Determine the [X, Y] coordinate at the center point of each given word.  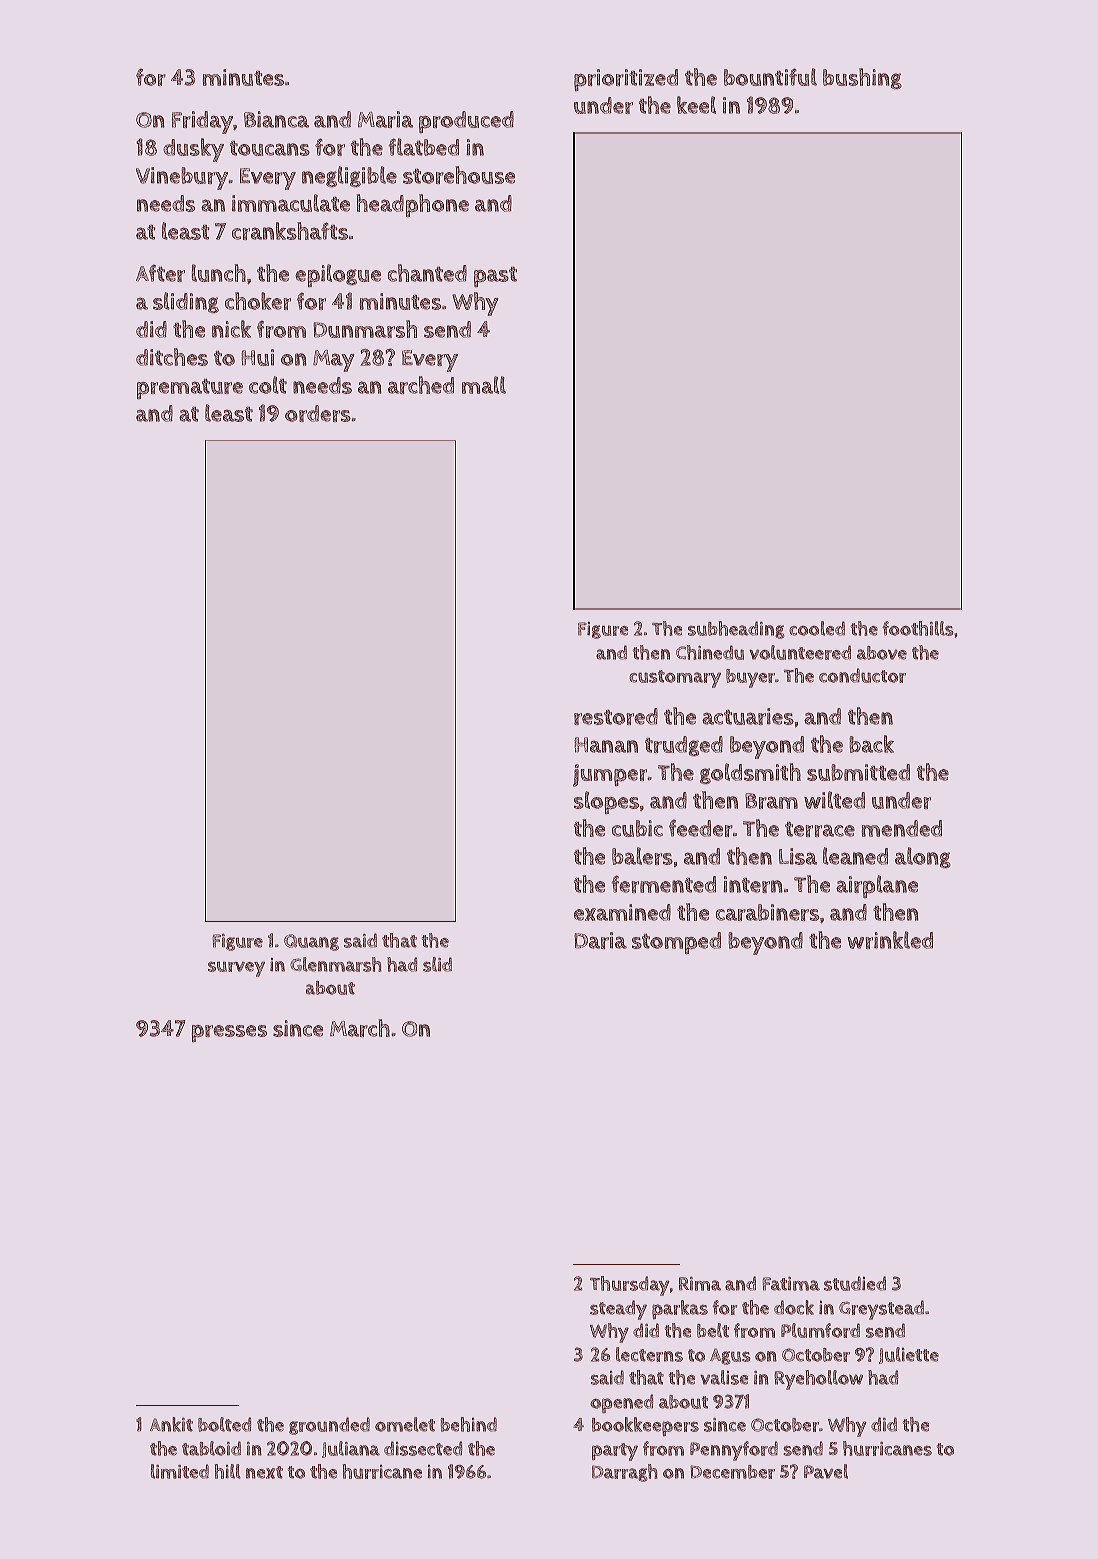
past [495, 276]
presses [229, 1033]
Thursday [630, 1286]
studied [855, 1283]
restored [616, 716]
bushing [862, 78]
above [882, 653]
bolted [224, 1424]
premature [190, 388]
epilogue [338, 275]
